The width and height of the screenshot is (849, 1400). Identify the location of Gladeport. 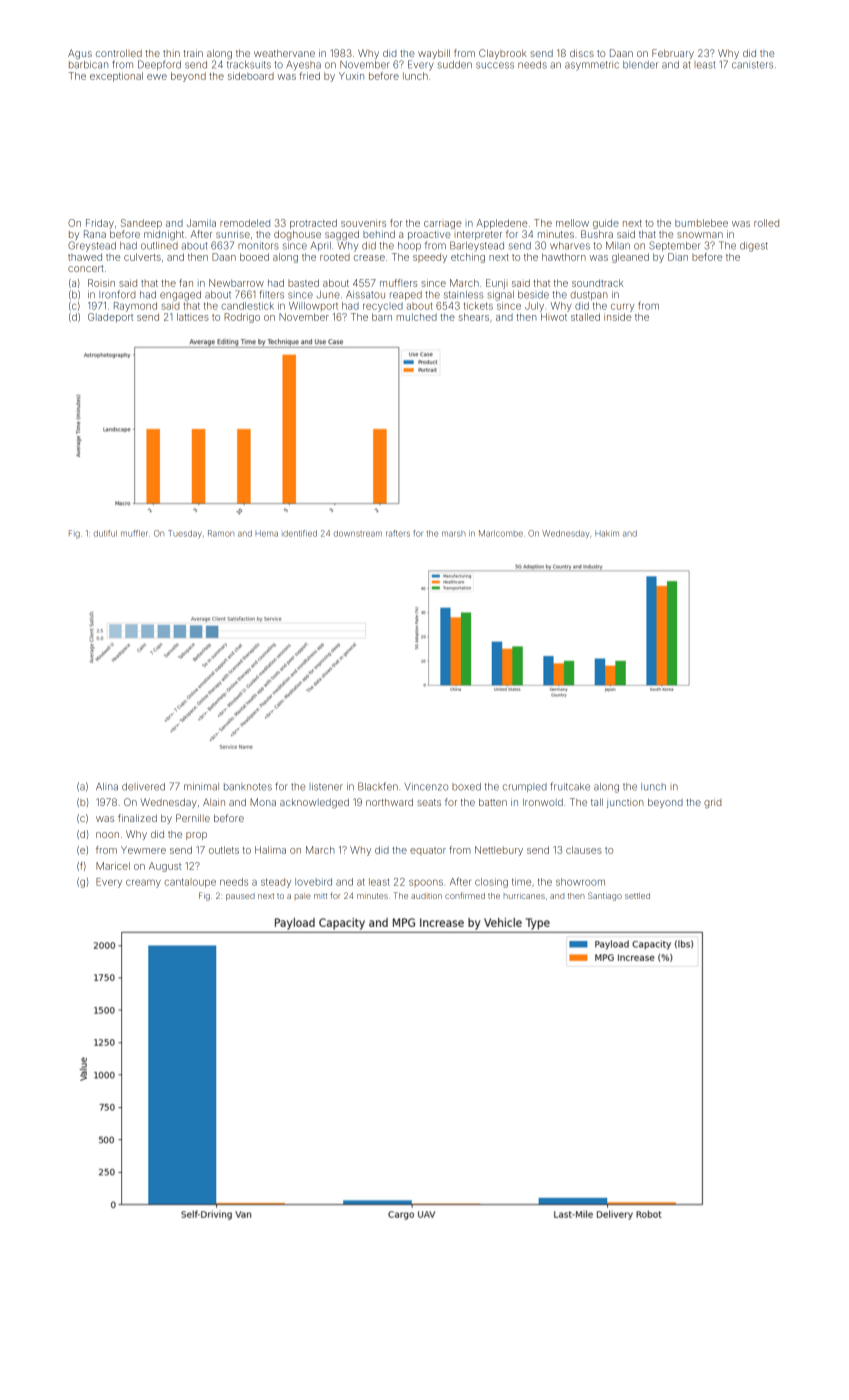
(110, 318).
